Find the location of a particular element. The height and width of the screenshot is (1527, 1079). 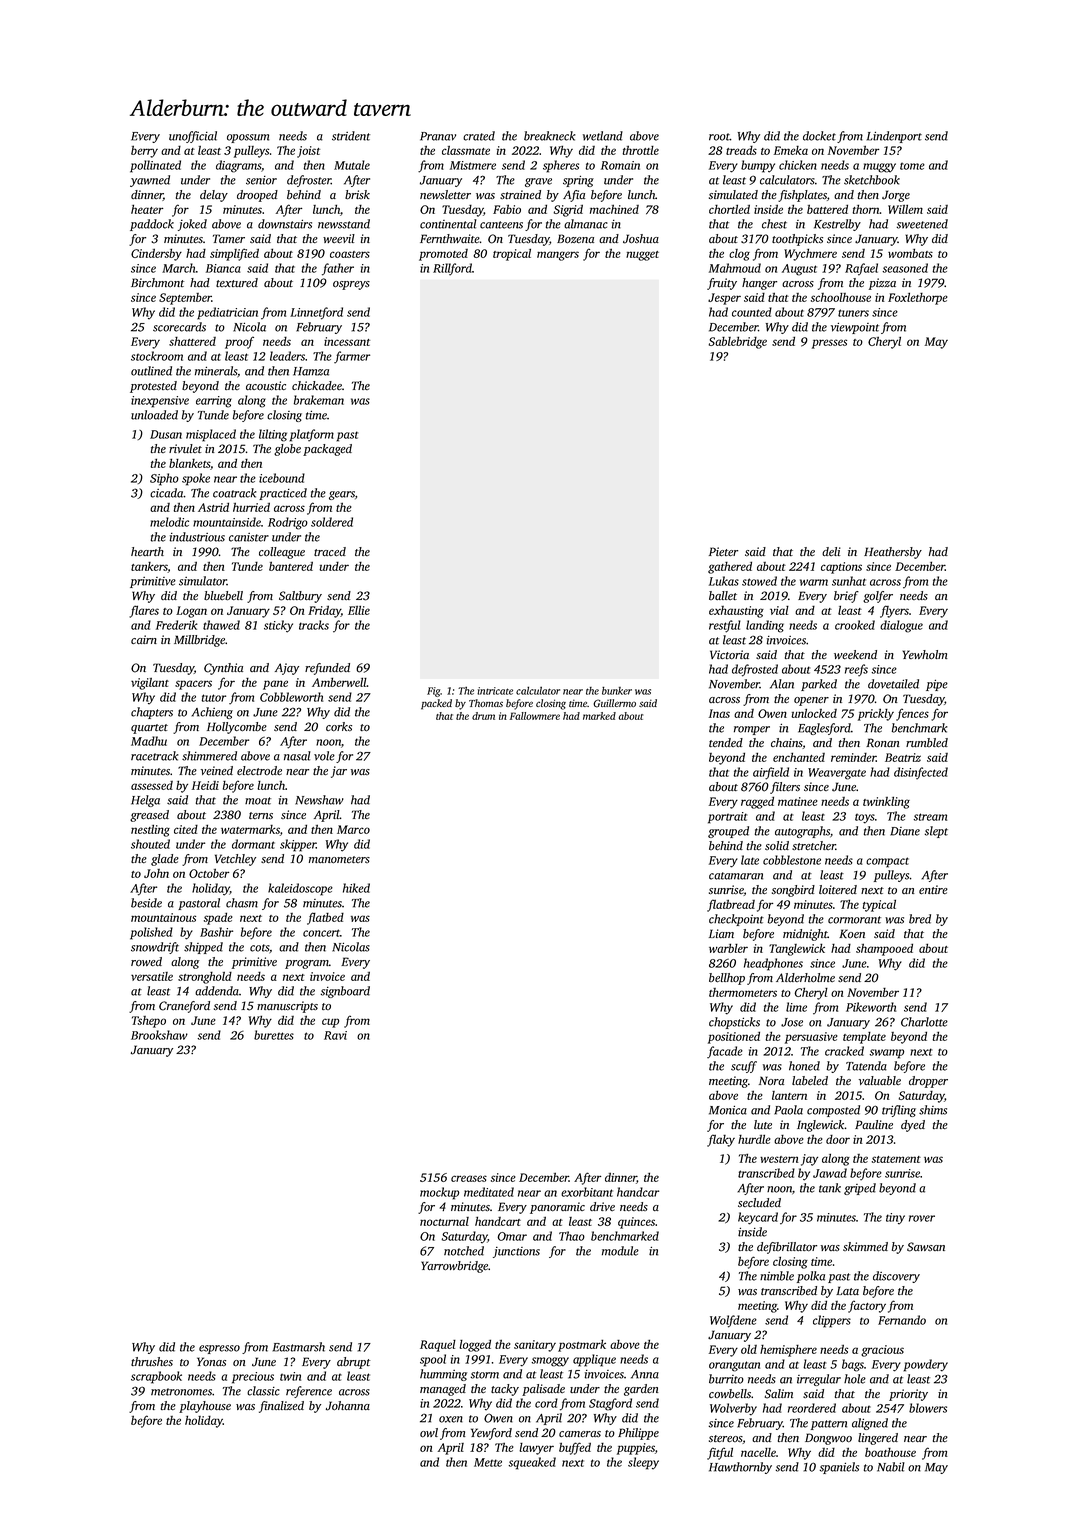

Pieter is located at coordinates (723, 552).
